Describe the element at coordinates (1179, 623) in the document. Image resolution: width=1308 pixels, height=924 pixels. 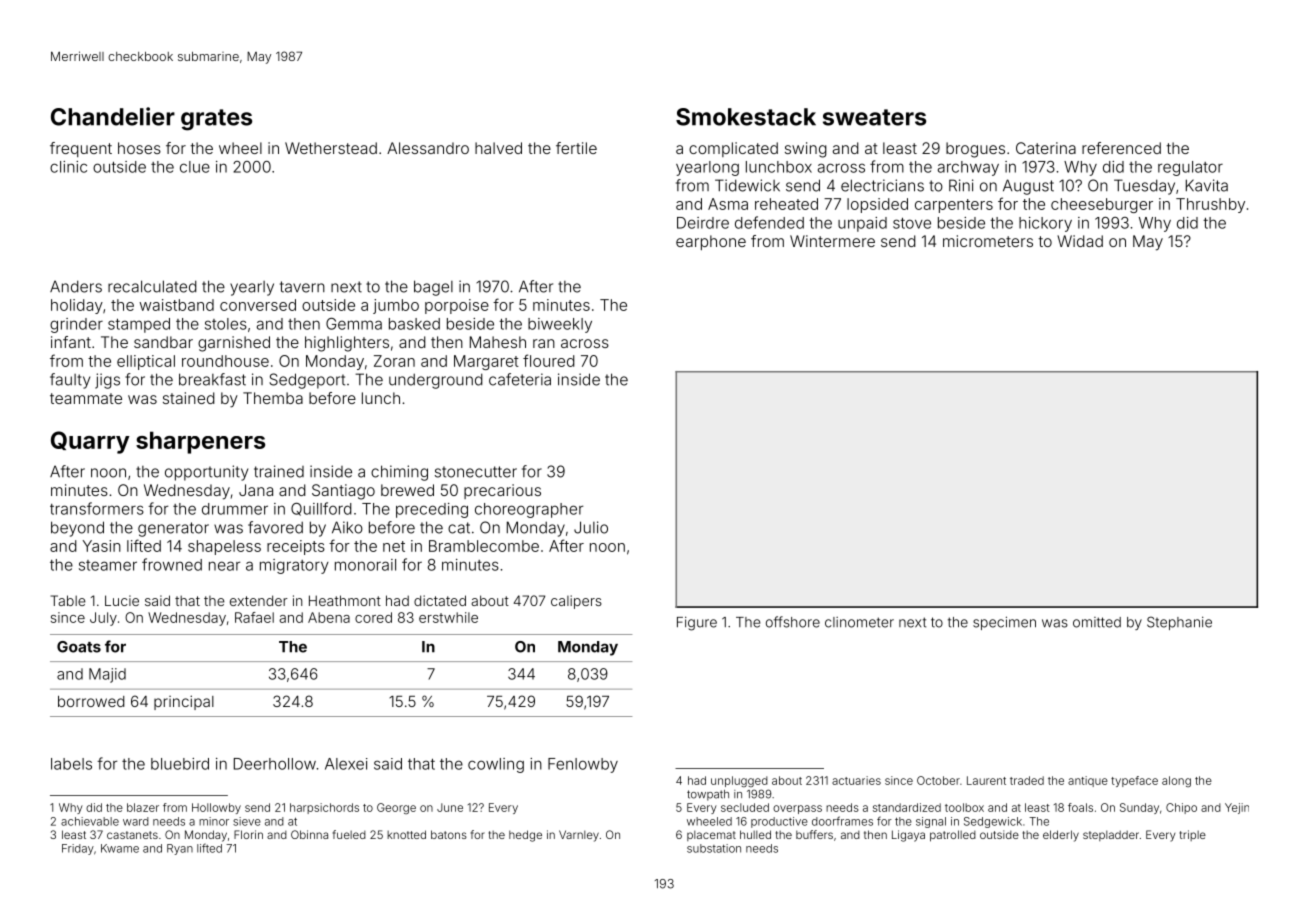
I see `Stephanie` at that location.
